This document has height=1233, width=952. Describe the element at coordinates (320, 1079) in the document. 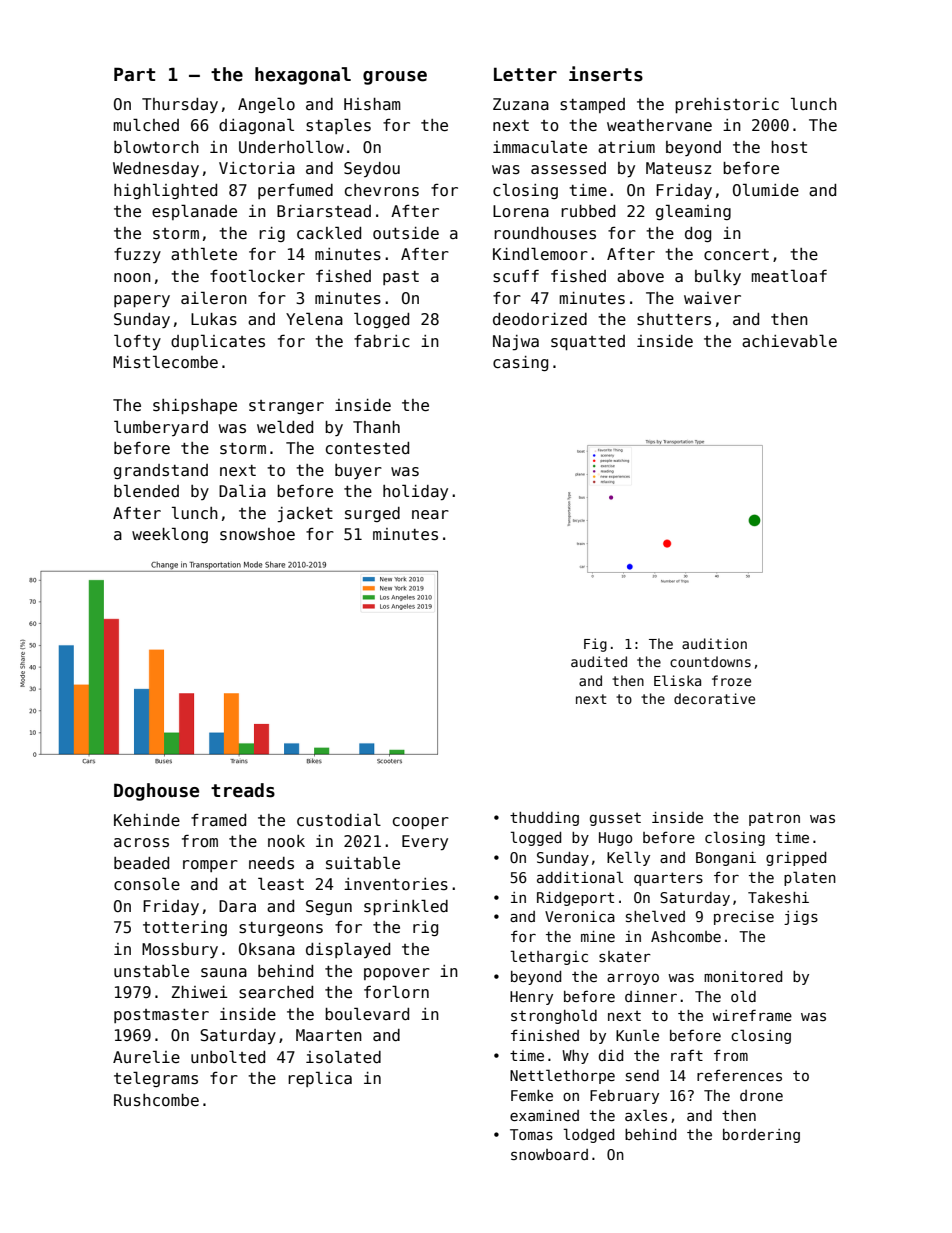

I see `replica` at that location.
